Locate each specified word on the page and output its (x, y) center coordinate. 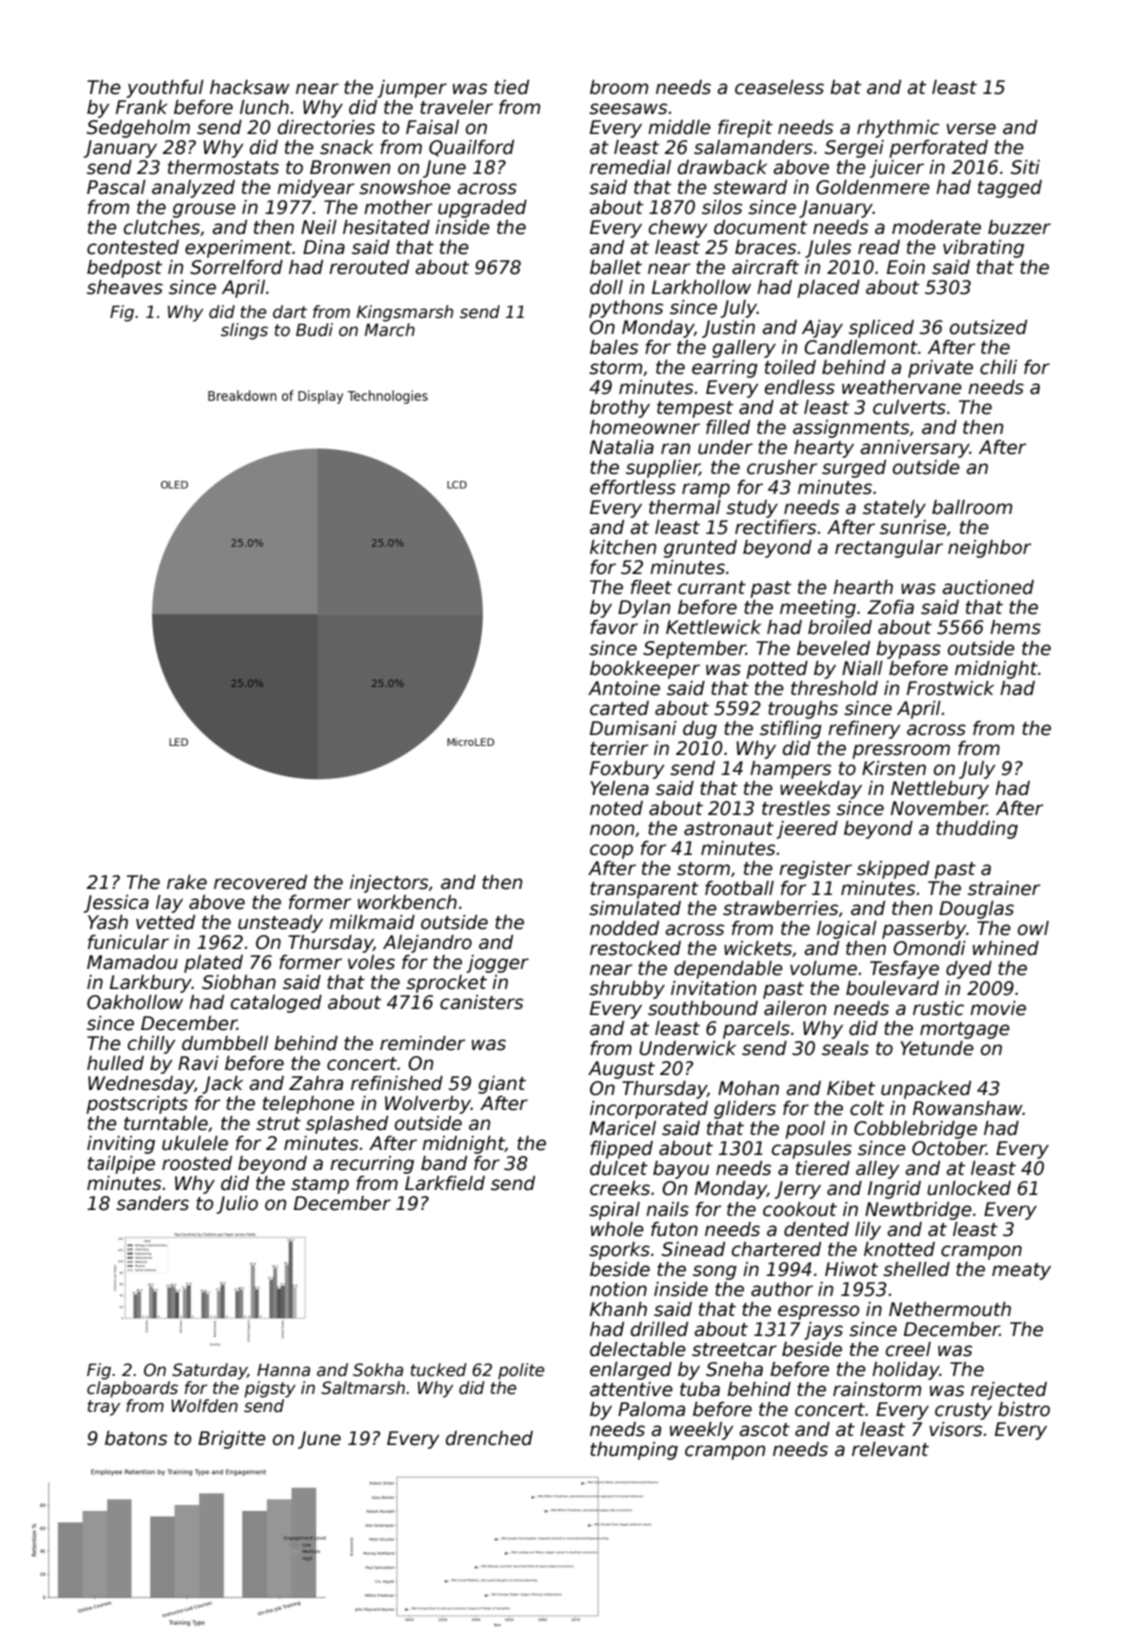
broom (619, 87)
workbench (407, 902)
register (815, 870)
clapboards (132, 1389)
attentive (631, 1389)
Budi (314, 330)
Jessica (116, 904)
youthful (165, 89)
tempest (695, 409)
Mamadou (132, 962)
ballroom (972, 507)
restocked (635, 948)
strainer (1004, 888)
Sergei (854, 149)
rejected (1009, 1391)
